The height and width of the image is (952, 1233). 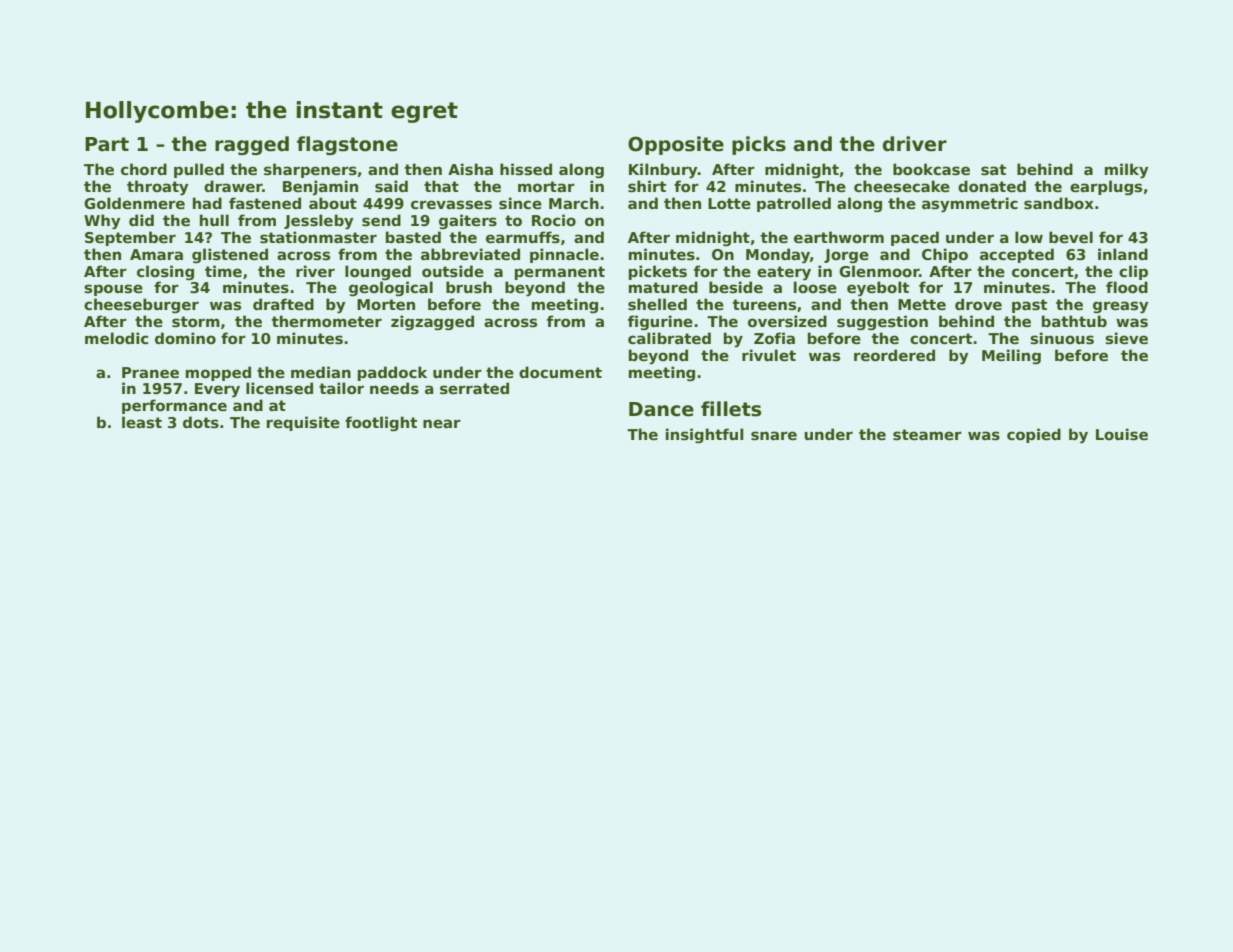 I want to click on storm, so click(x=196, y=321).
